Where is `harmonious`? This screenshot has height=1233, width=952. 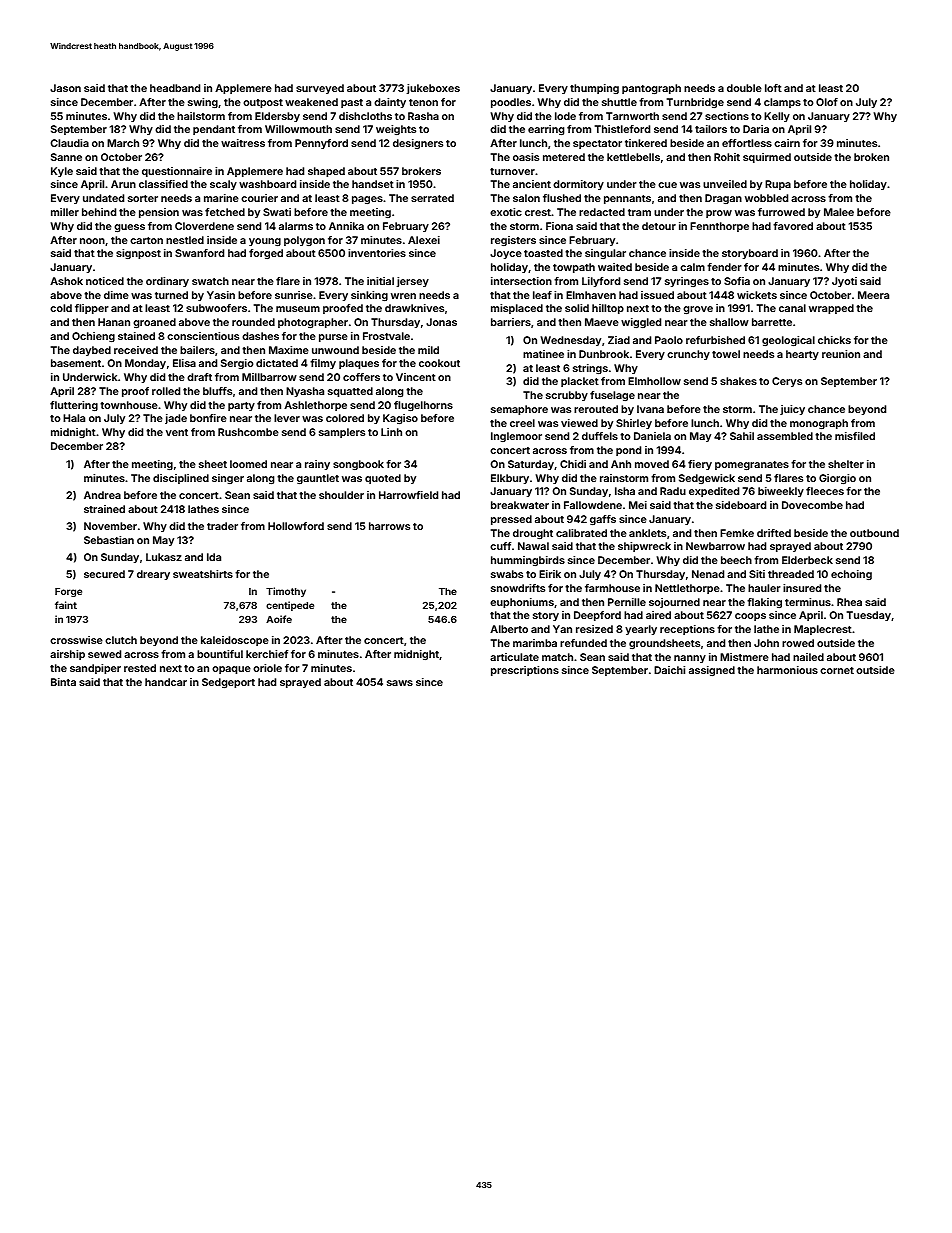 harmonious is located at coordinates (787, 670).
